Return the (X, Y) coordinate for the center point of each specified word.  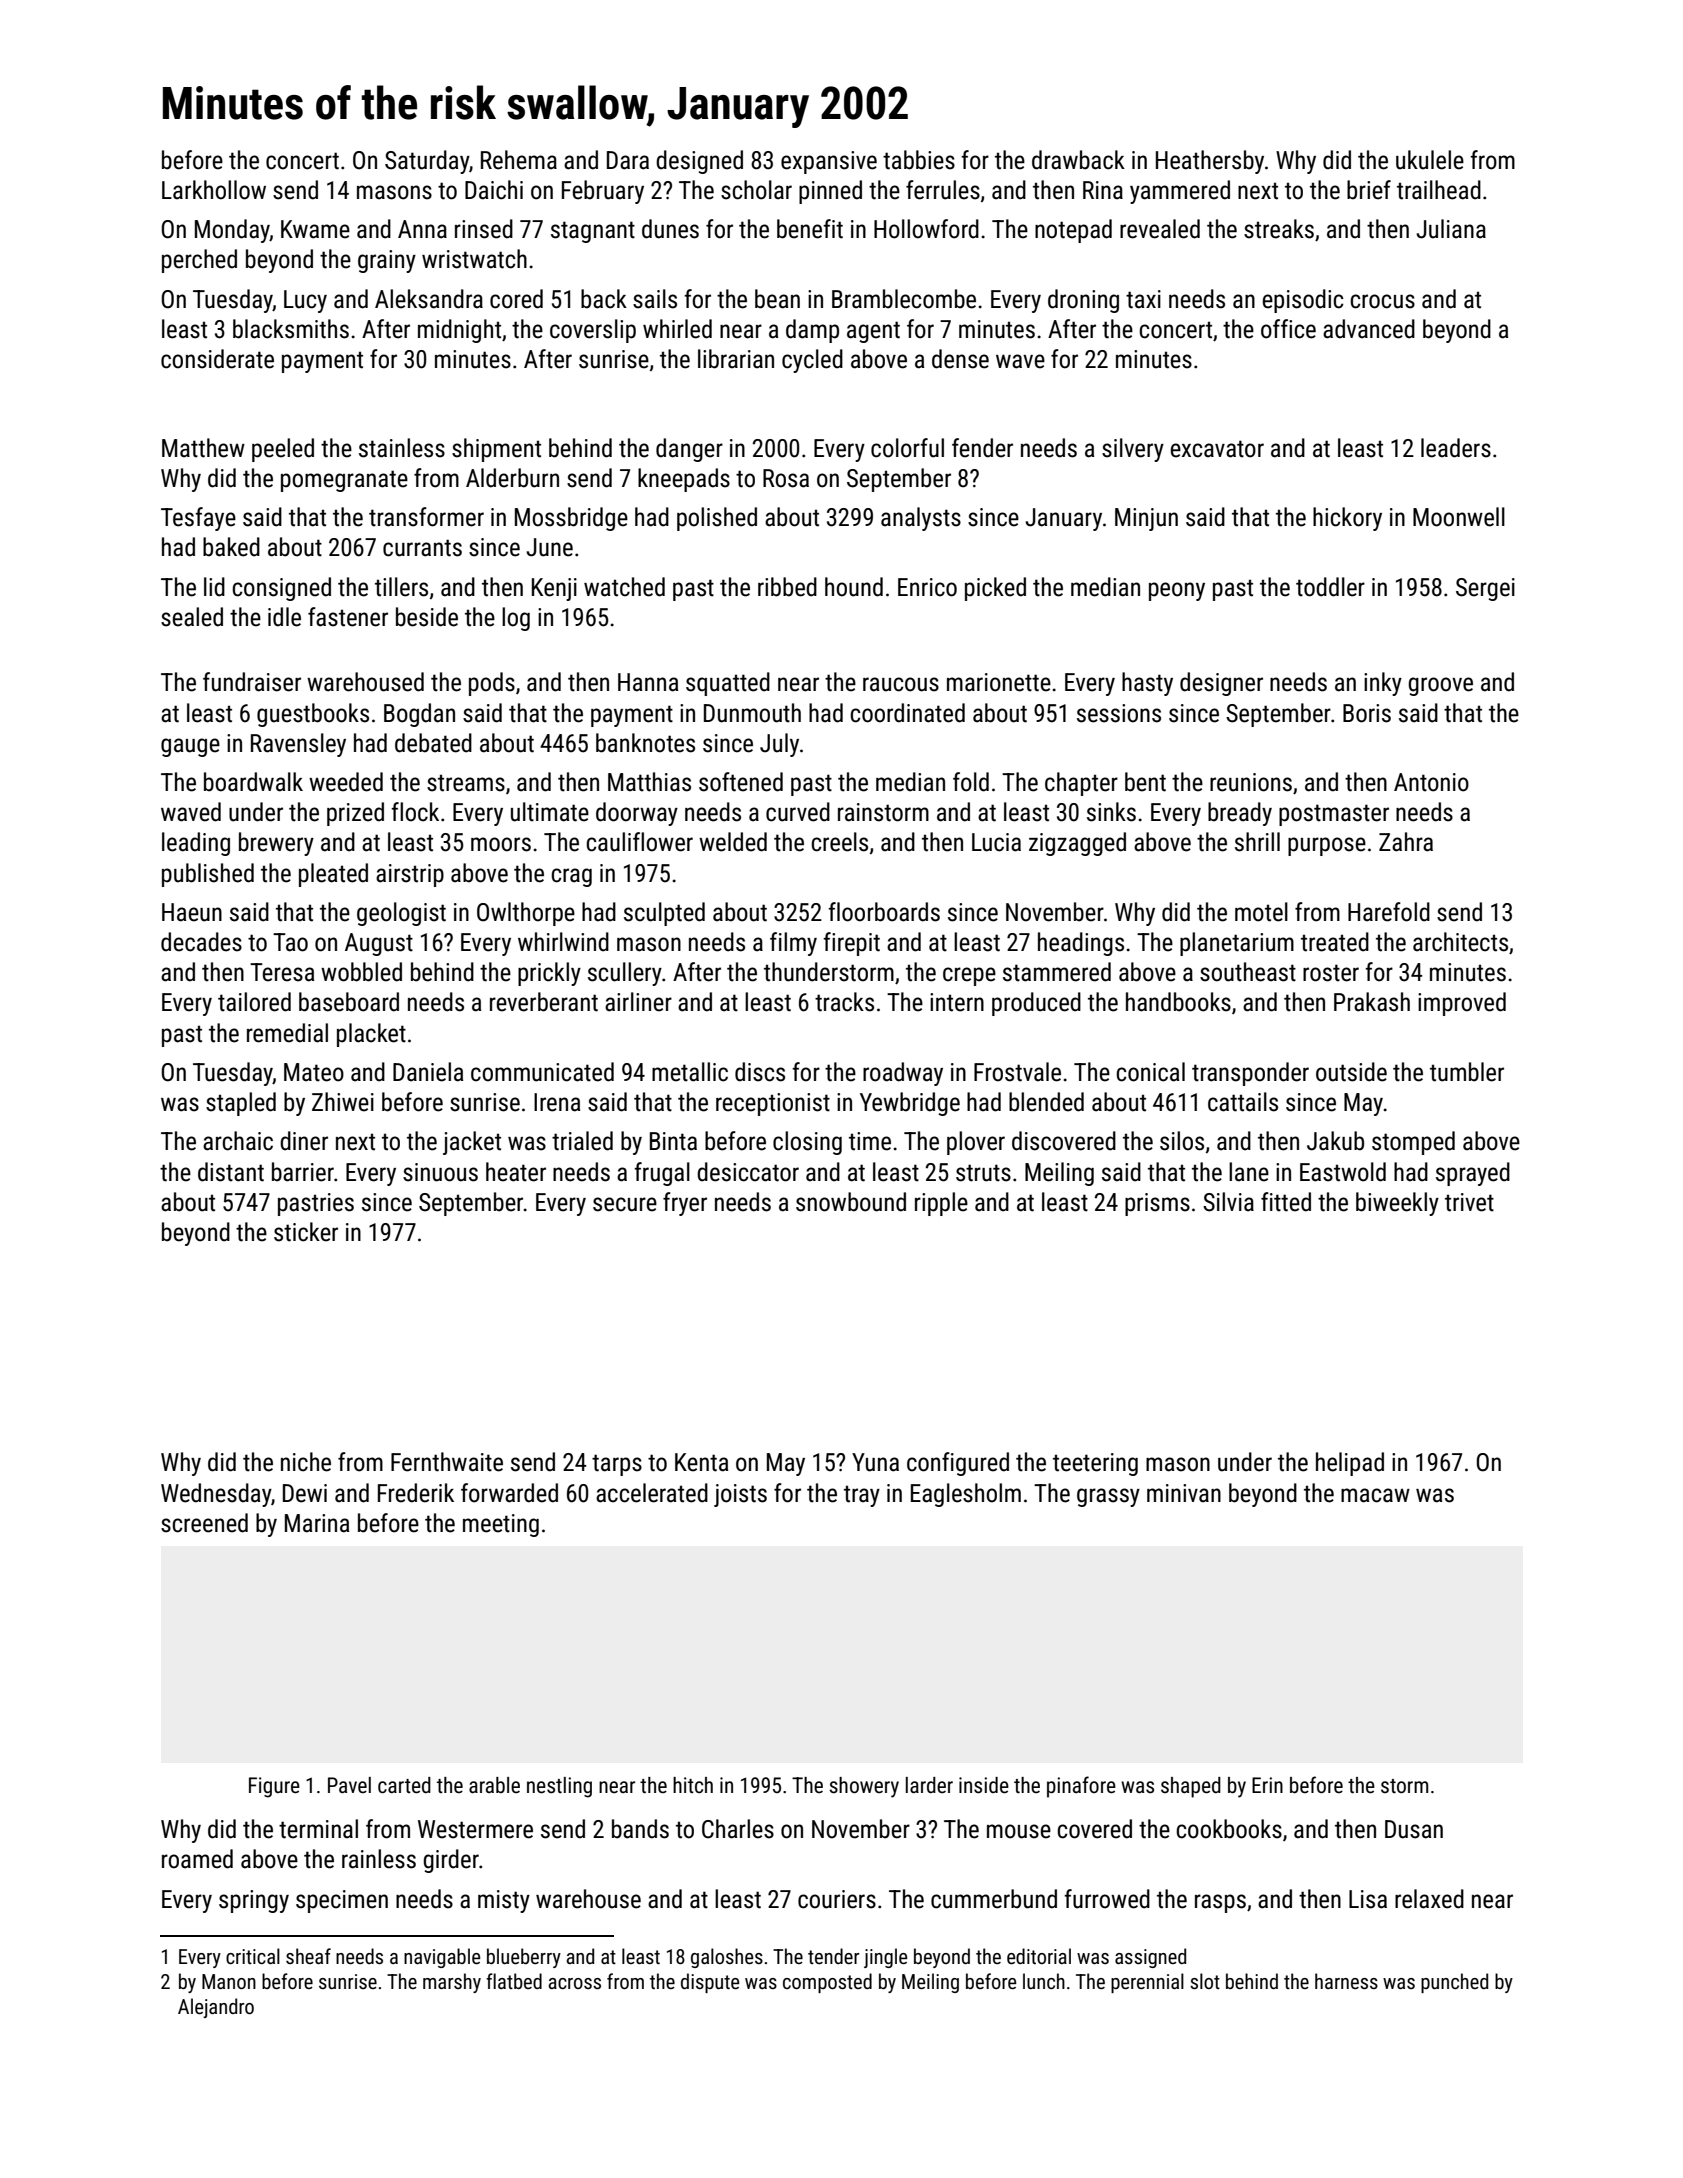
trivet (1469, 1202)
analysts (921, 519)
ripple (941, 1204)
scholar (756, 190)
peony (1177, 591)
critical (253, 1956)
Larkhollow (214, 190)
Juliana (1451, 229)
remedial (287, 1033)
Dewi (305, 1493)
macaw (1375, 1495)
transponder (1250, 1074)
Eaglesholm (966, 1495)
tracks (844, 1002)
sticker (306, 1232)
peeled (283, 450)
